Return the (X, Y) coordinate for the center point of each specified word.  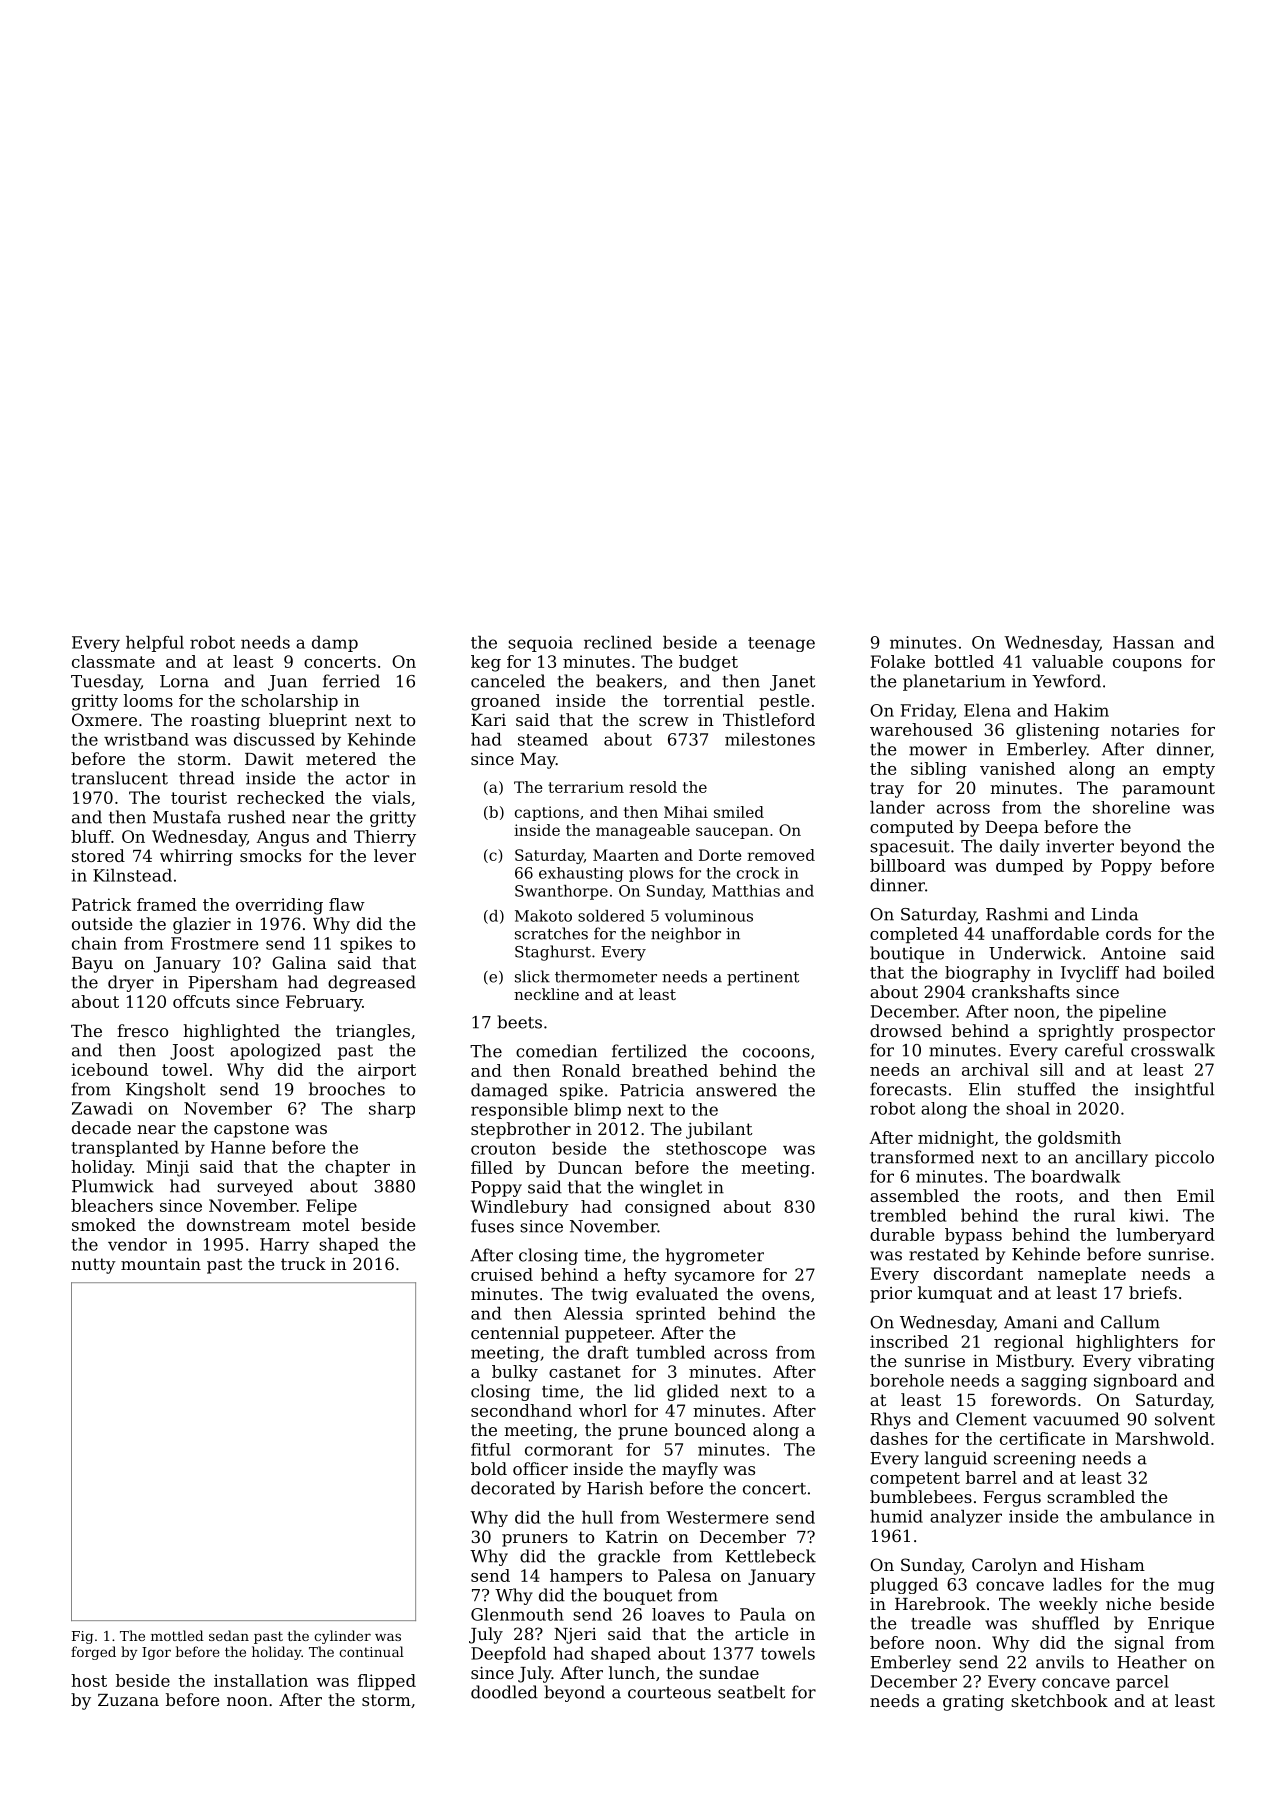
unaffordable (1045, 933)
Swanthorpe (561, 892)
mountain (161, 1263)
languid (956, 1459)
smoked (104, 1224)
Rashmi (1017, 914)
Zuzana (128, 1700)
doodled (504, 1692)
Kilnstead (132, 875)
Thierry (385, 838)
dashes (899, 1438)
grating (973, 1703)
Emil (1196, 1195)
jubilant (719, 1130)
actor (368, 779)
